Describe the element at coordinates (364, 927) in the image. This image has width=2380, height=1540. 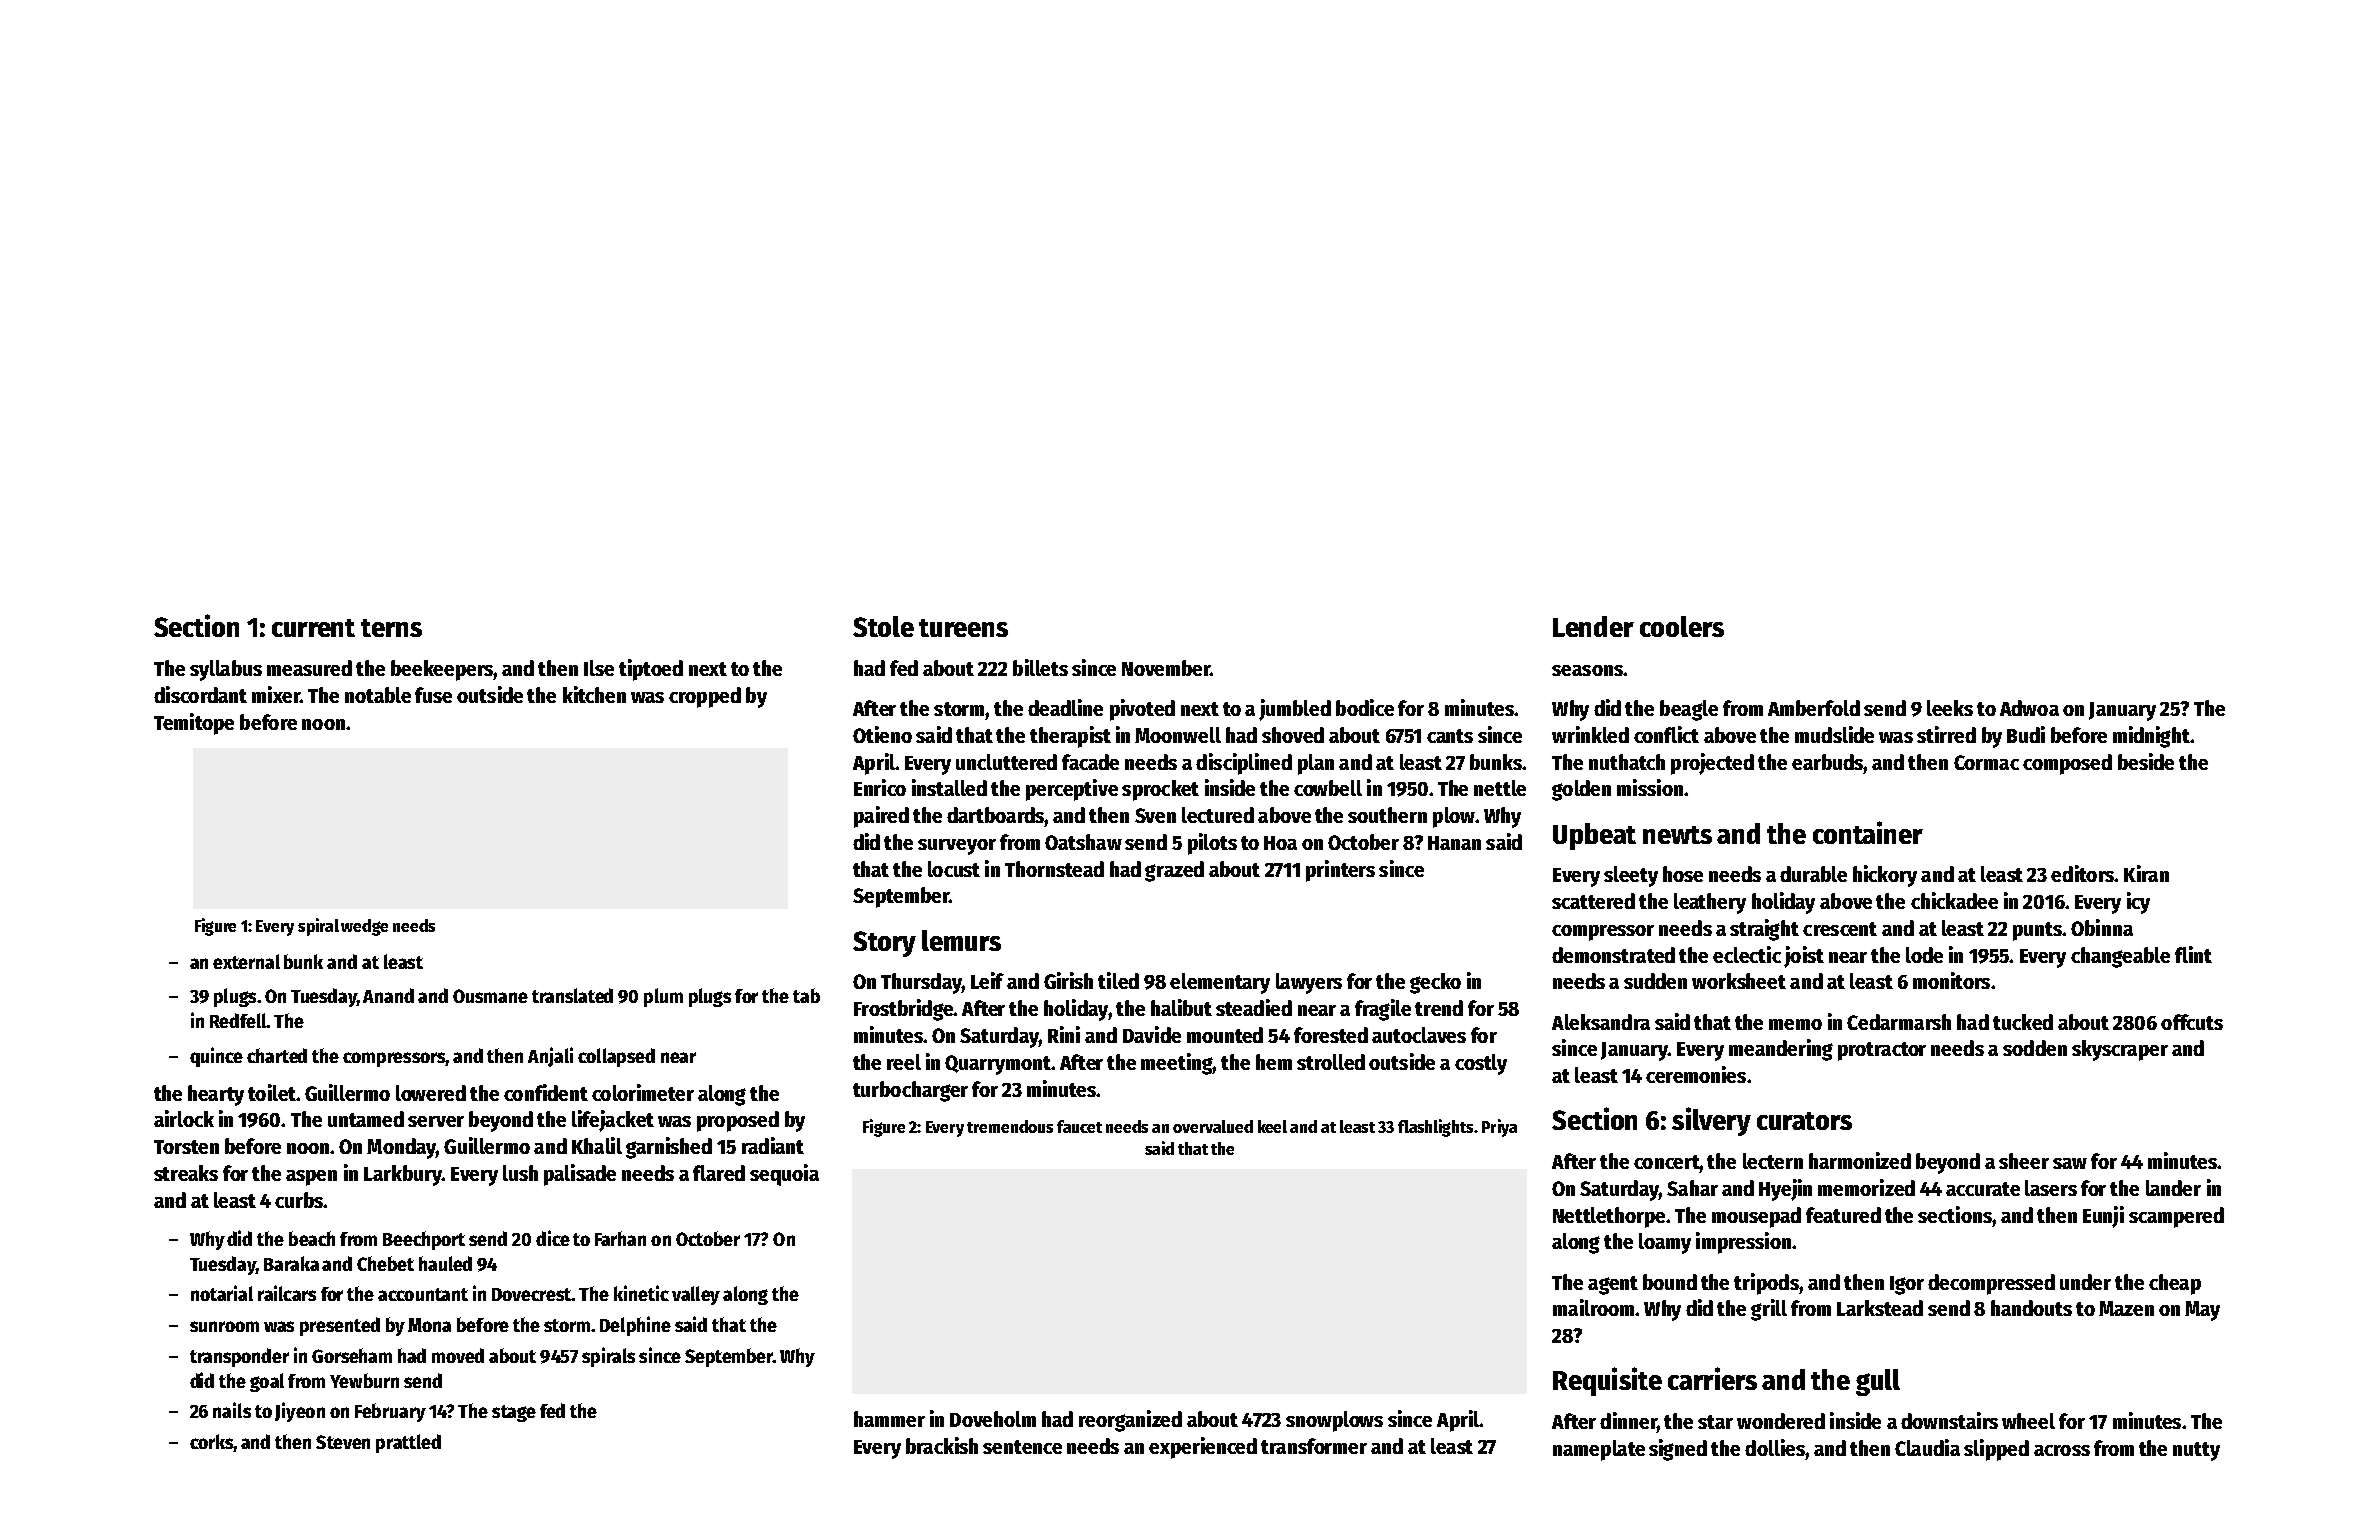
I see `wedge` at that location.
